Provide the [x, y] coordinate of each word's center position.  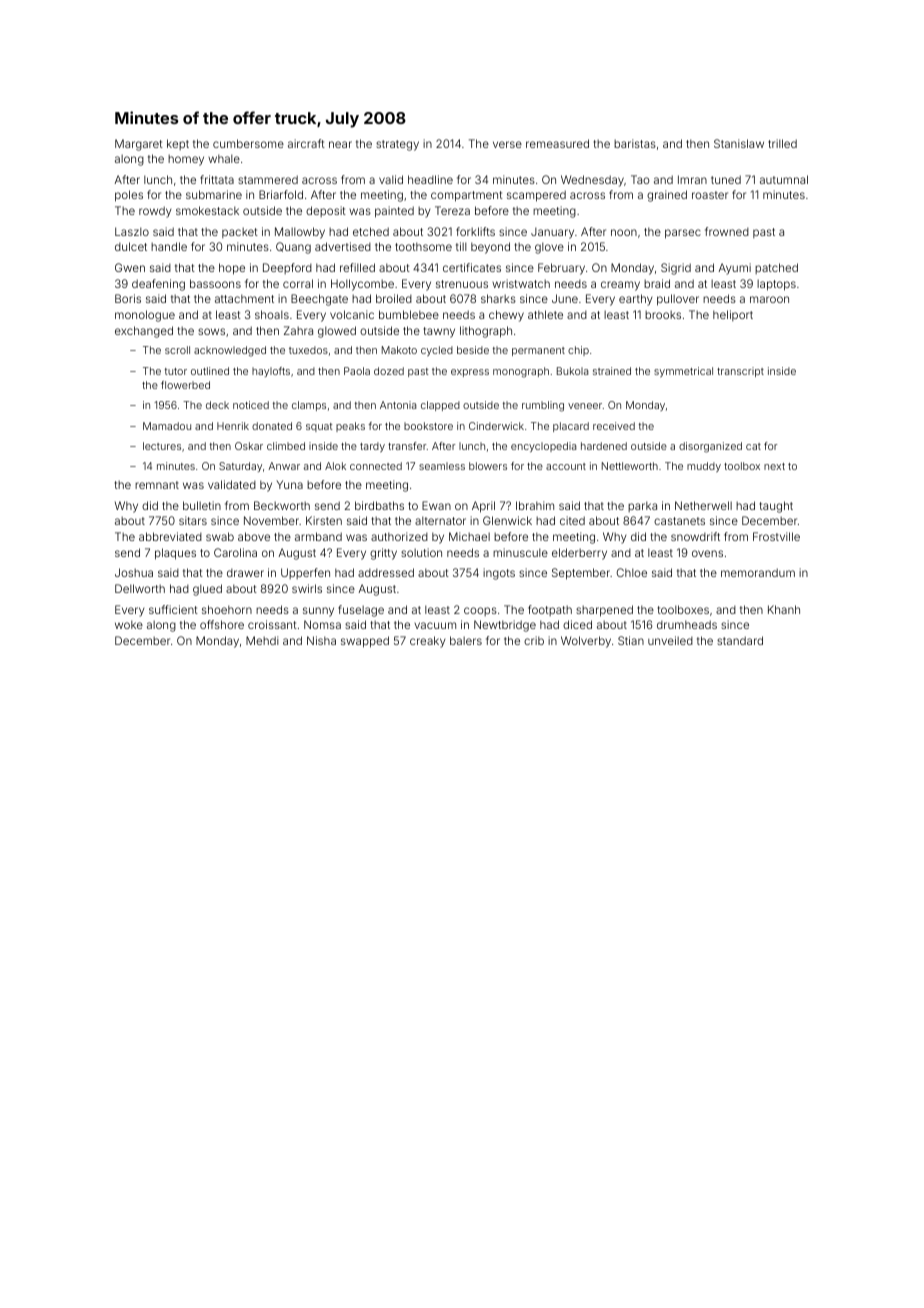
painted [394, 212]
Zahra [298, 330]
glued [207, 590]
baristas [635, 143]
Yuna [289, 484]
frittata [217, 179]
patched [776, 268]
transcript [740, 372]
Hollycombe [362, 285]
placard [571, 427]
